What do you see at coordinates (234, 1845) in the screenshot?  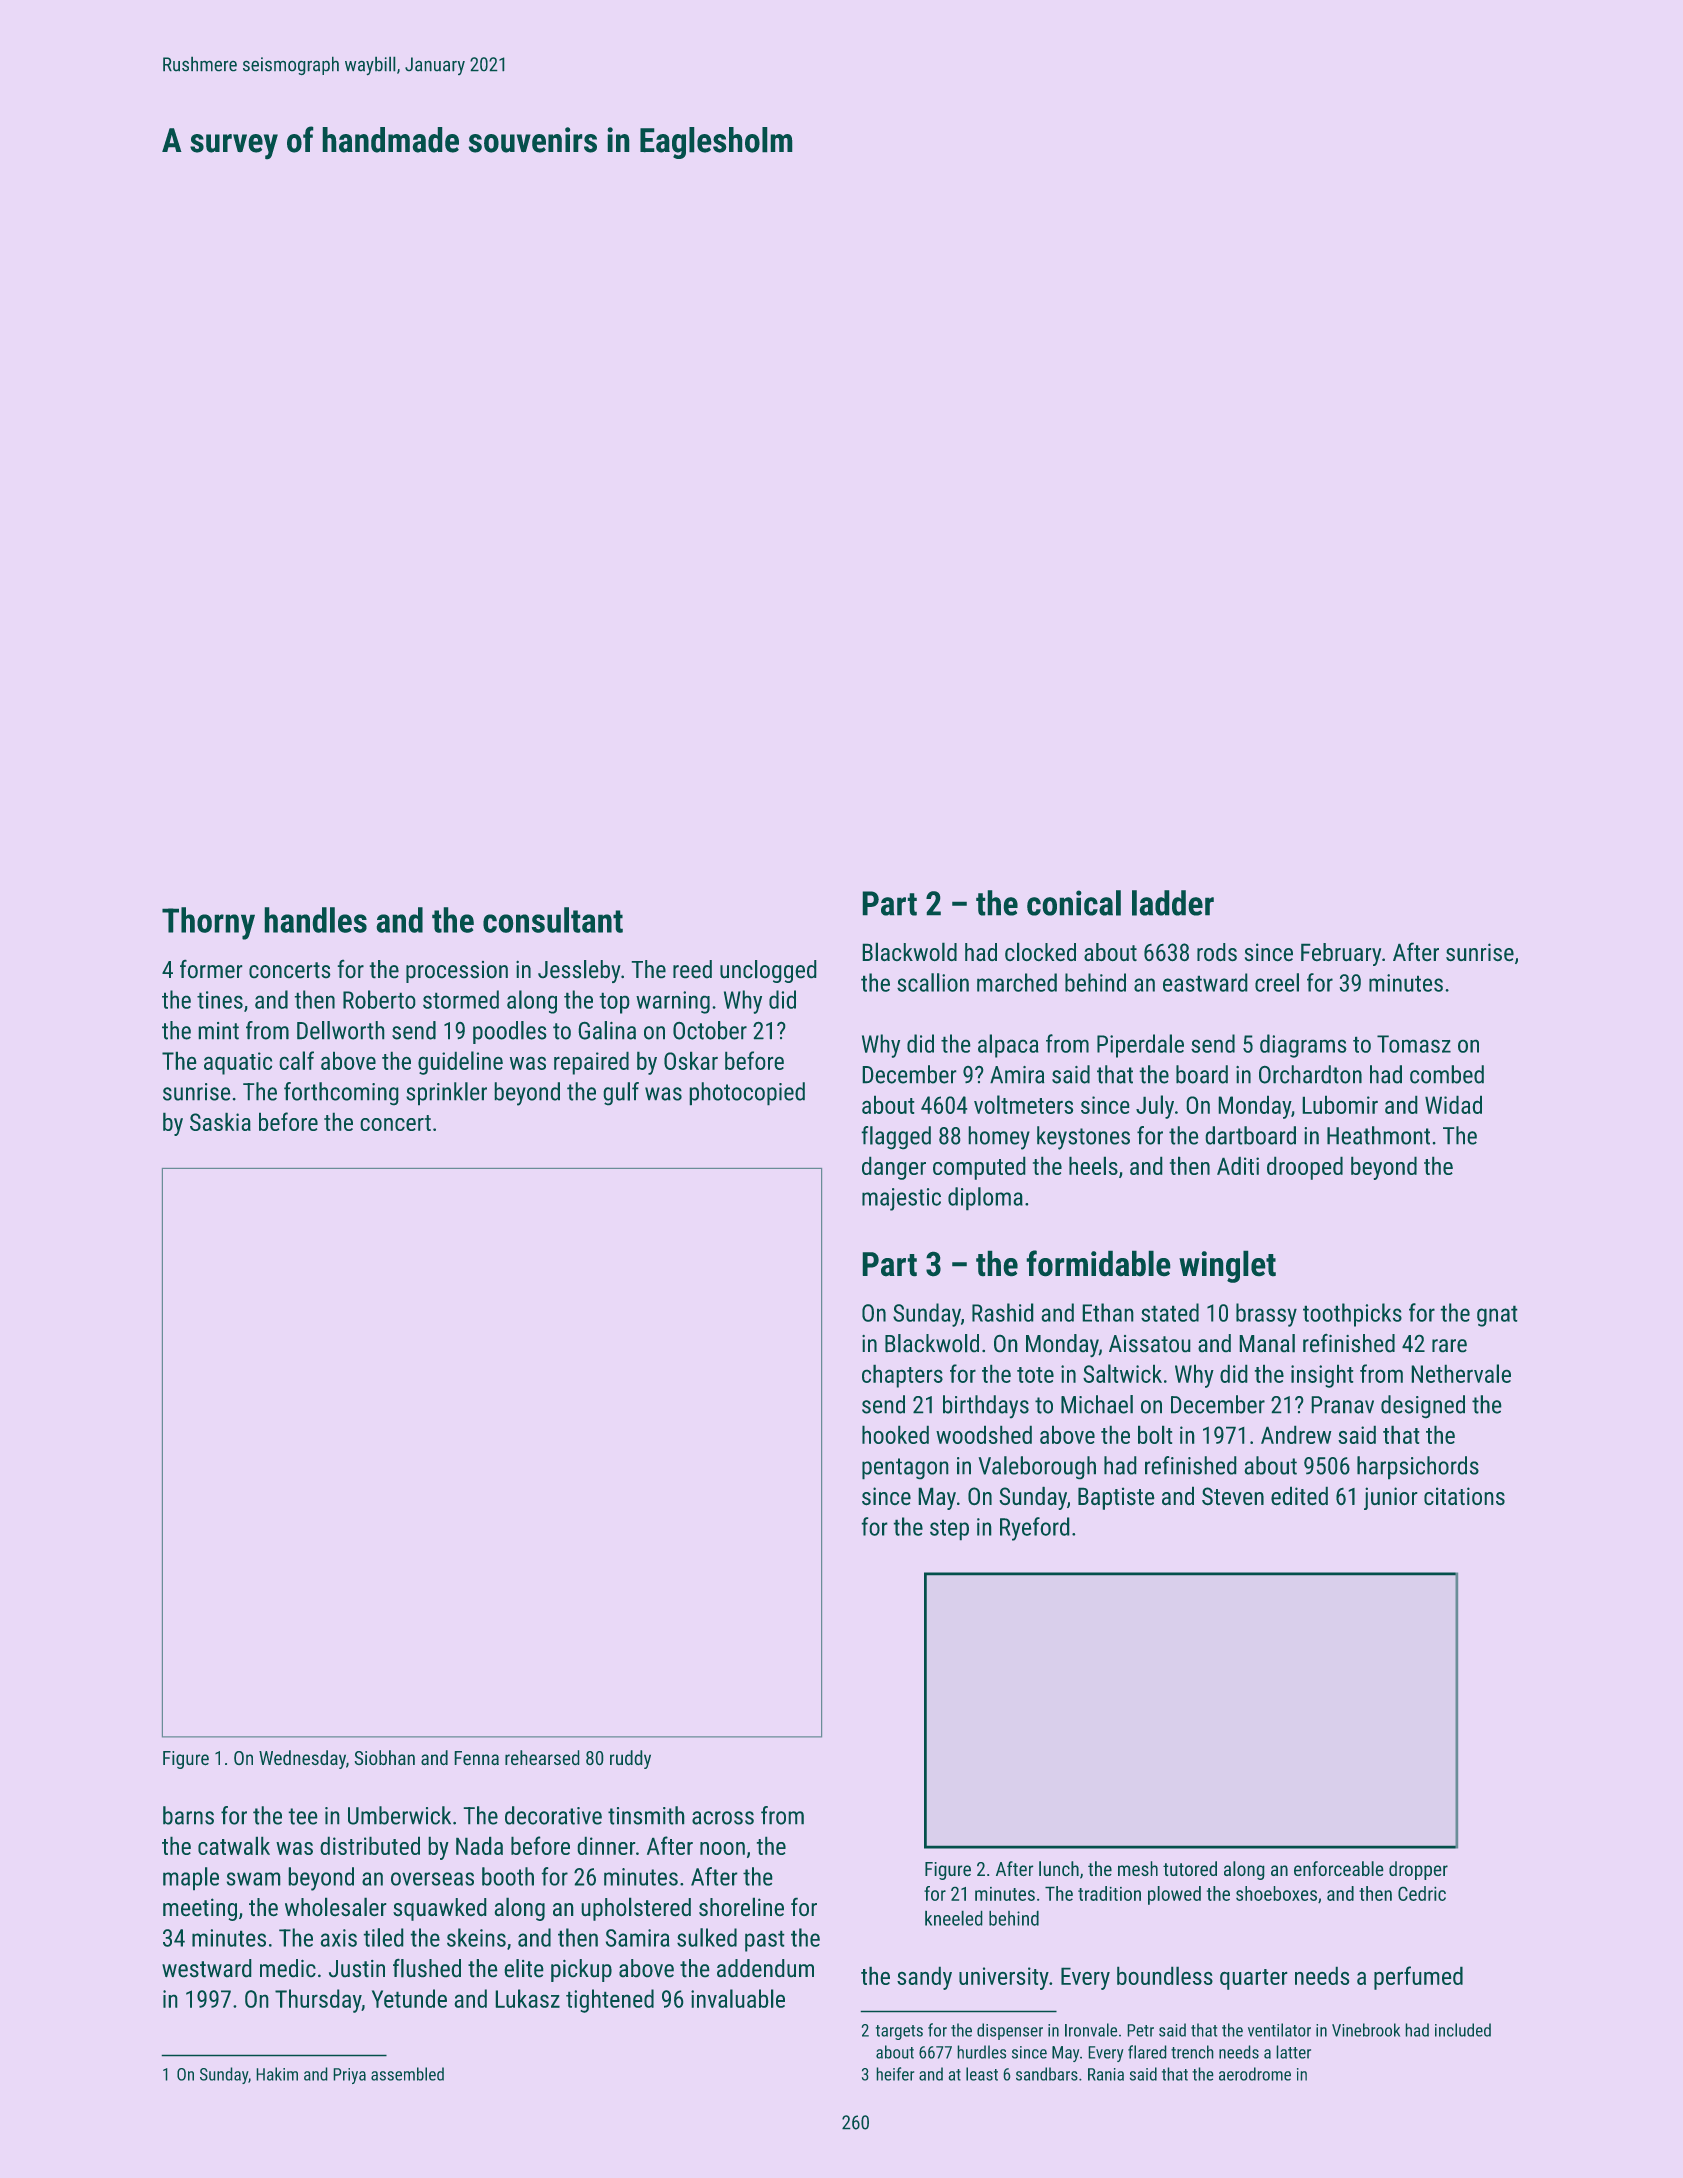 I see `catwalk` at bounding box center [234, 1845].
